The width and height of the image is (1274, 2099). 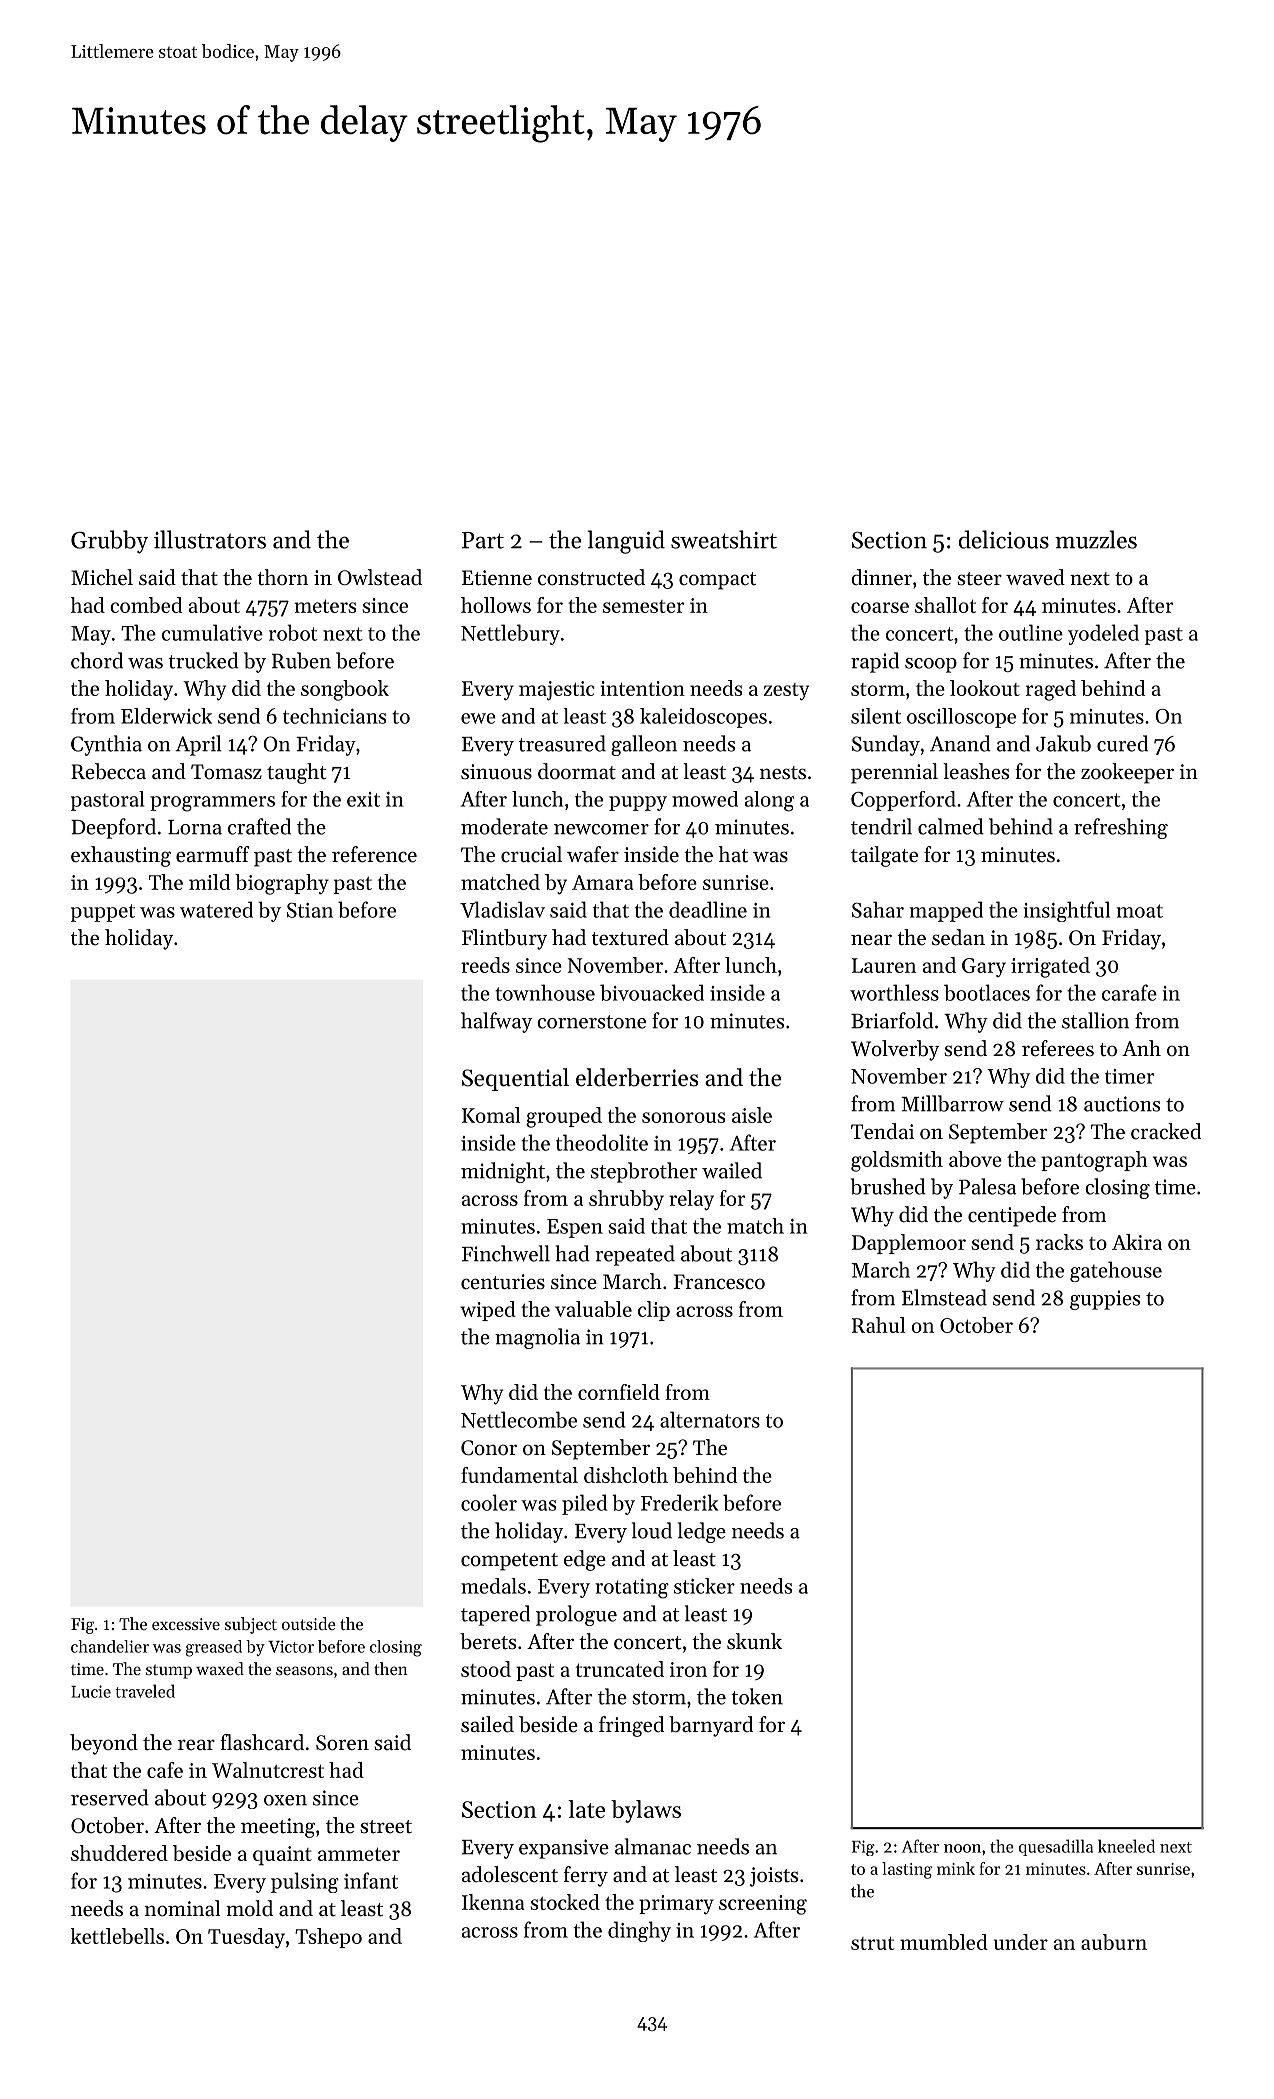 What do you see at coordinates (1004, 539) in the image?
I see `delicious` at bounding box center [1004, 539].
